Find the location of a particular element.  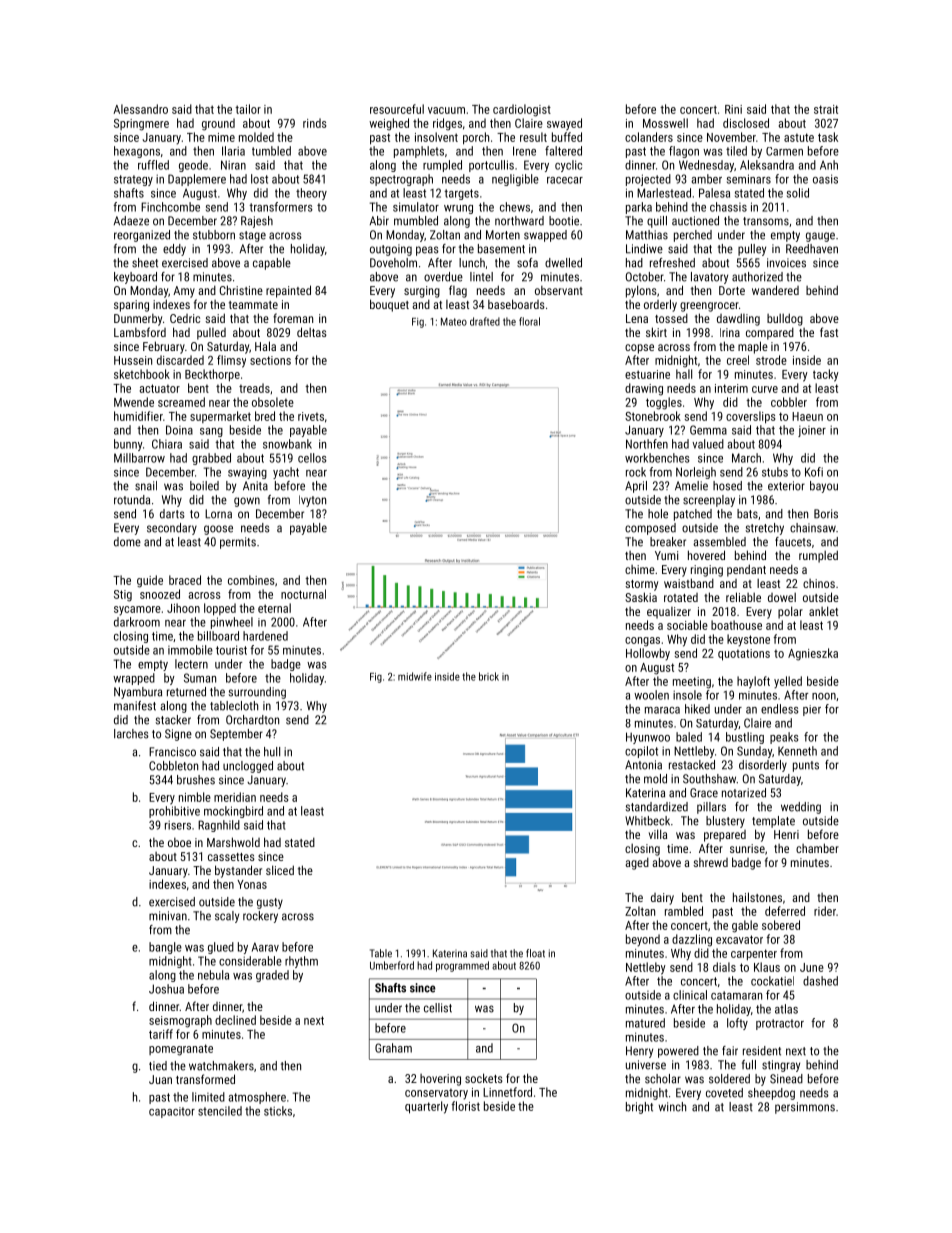

sticks is located at coordinates (278, 1111).
